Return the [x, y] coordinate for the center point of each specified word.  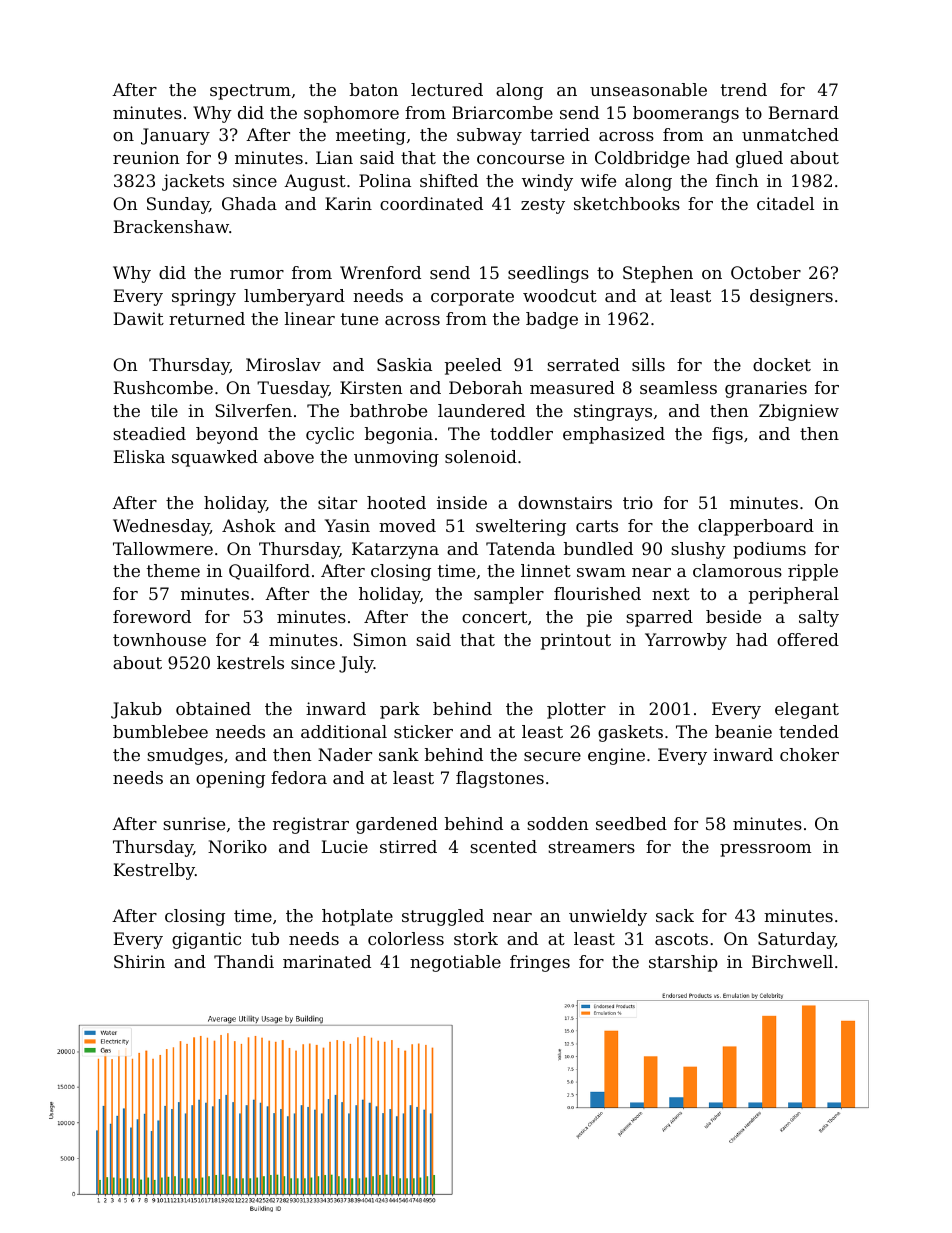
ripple [813, 572]
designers [791, 297]
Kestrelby [154, 871]
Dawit [138, 318]
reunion [146, 157]
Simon [380, 639]
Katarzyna [395, 550]
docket [782, 364]
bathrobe [388, 410]
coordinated [431, 203]
